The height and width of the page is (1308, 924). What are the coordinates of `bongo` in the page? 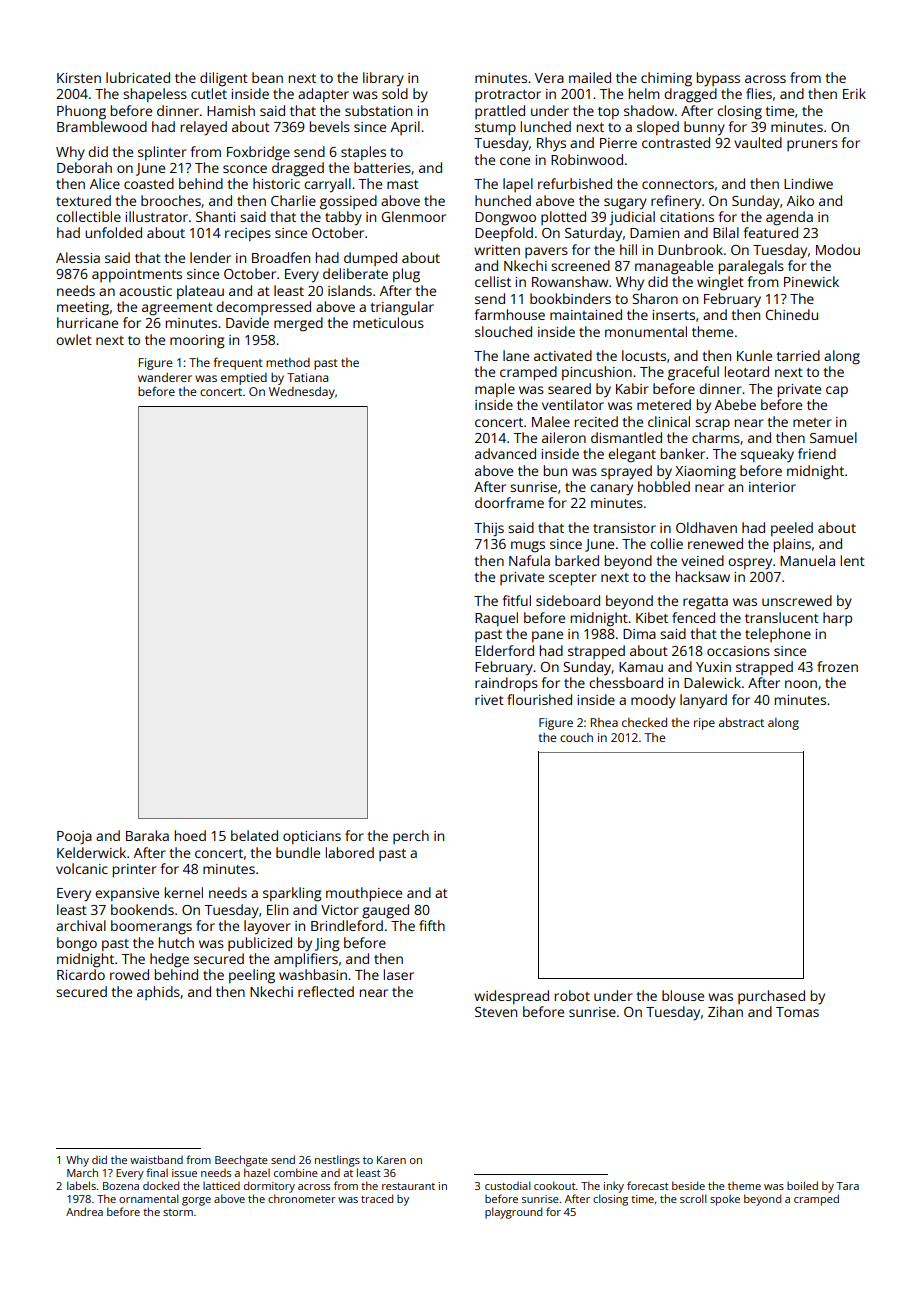 It's located at (77, 944).
